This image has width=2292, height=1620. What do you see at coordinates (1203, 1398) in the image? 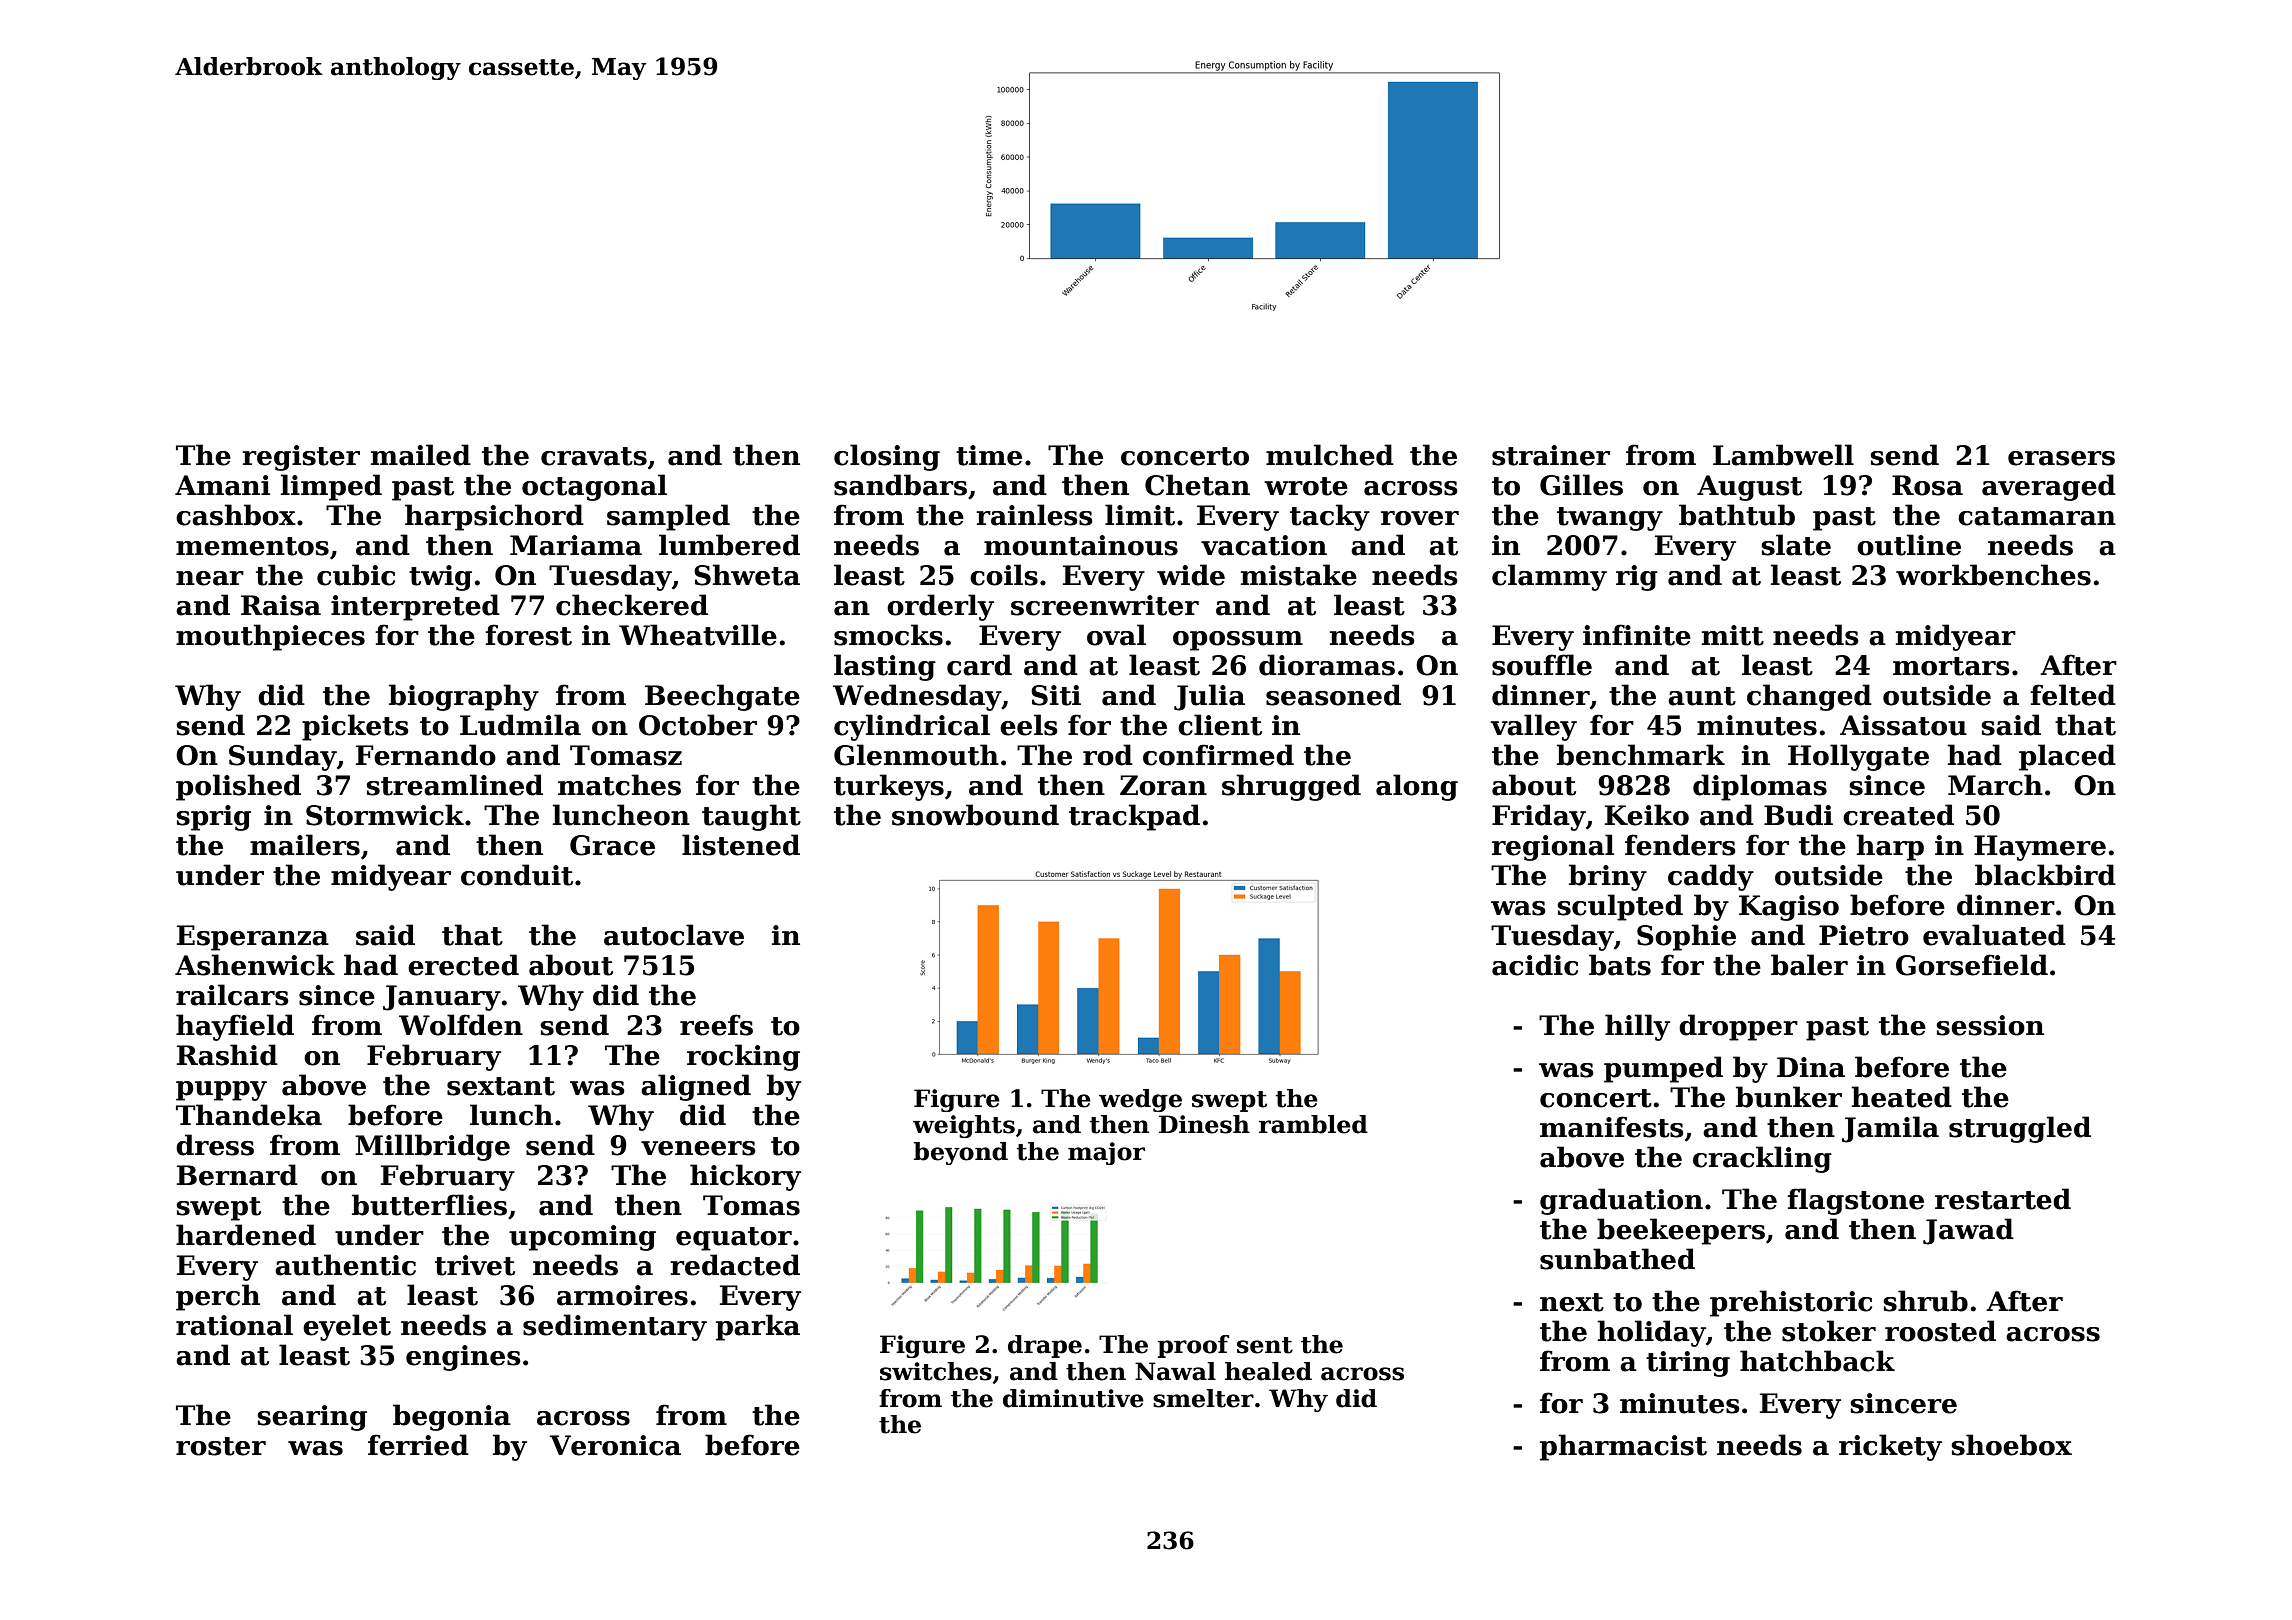
I see `smelter` at bounding box center [1203, 1398].
